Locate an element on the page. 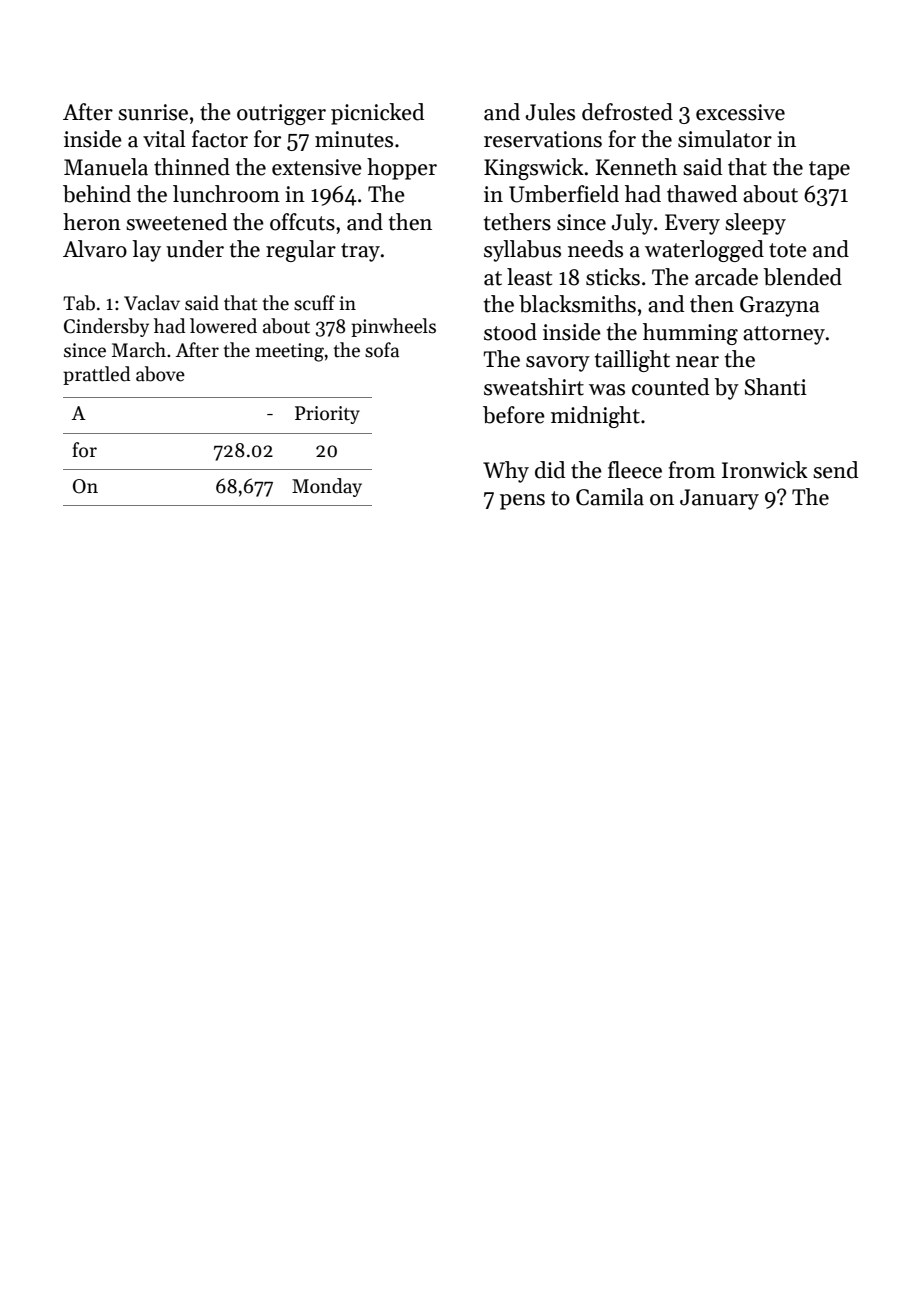 This page has height=1311, width=924. Shanti is located at coordinates (776, 387).
